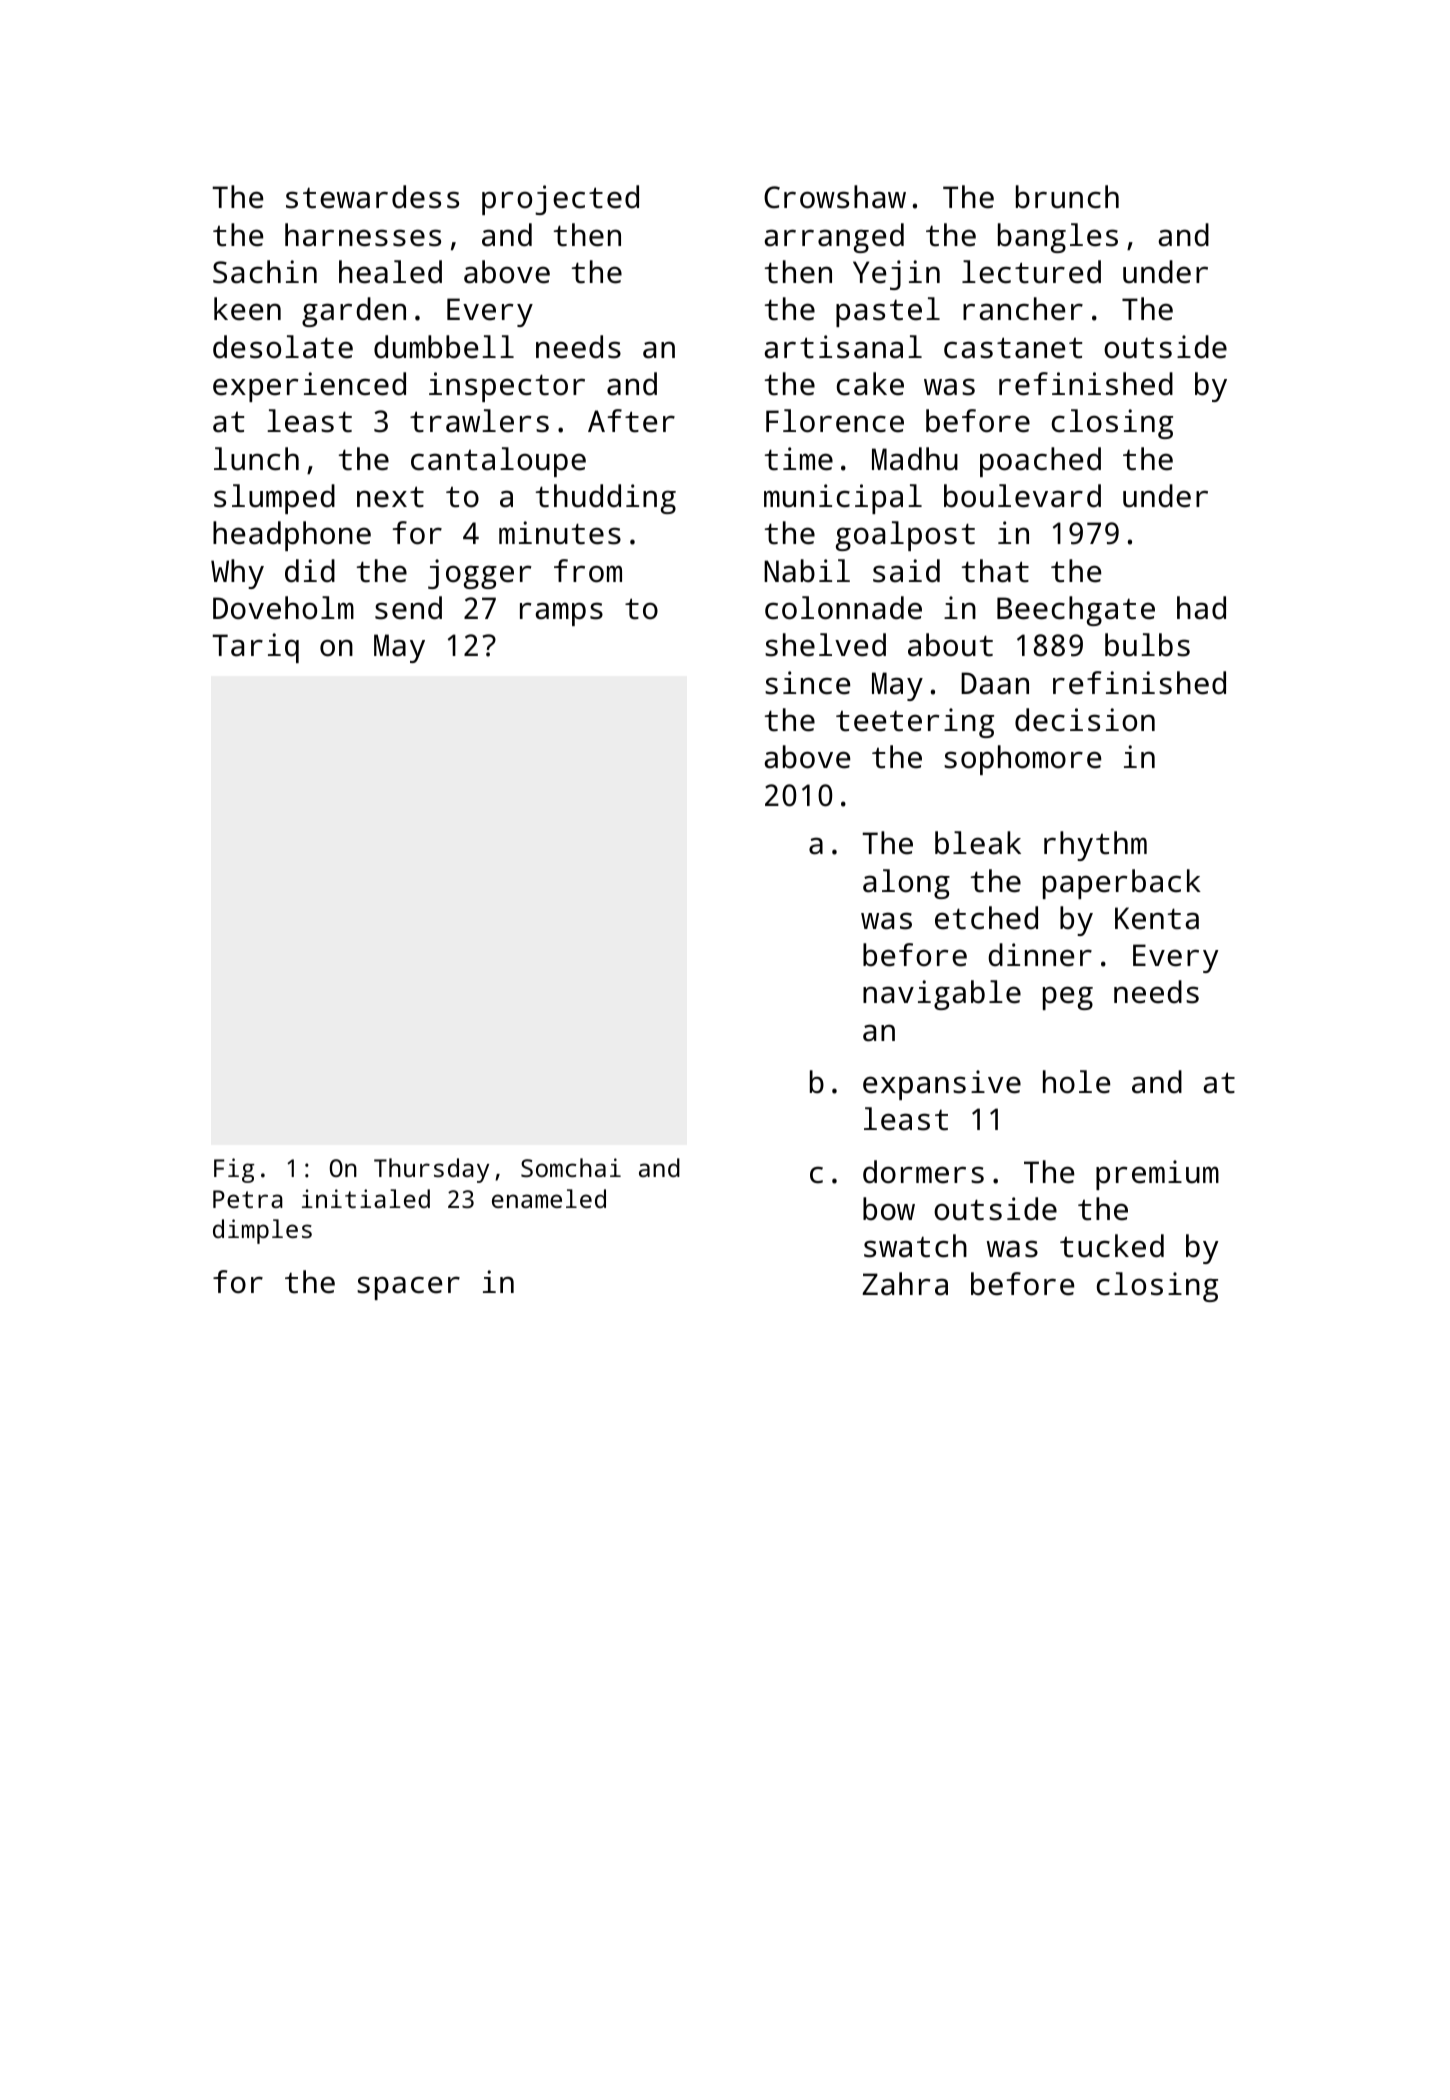  Describe the element at coordinates (1013, 348) in the image. I see `castanet` at that location.
